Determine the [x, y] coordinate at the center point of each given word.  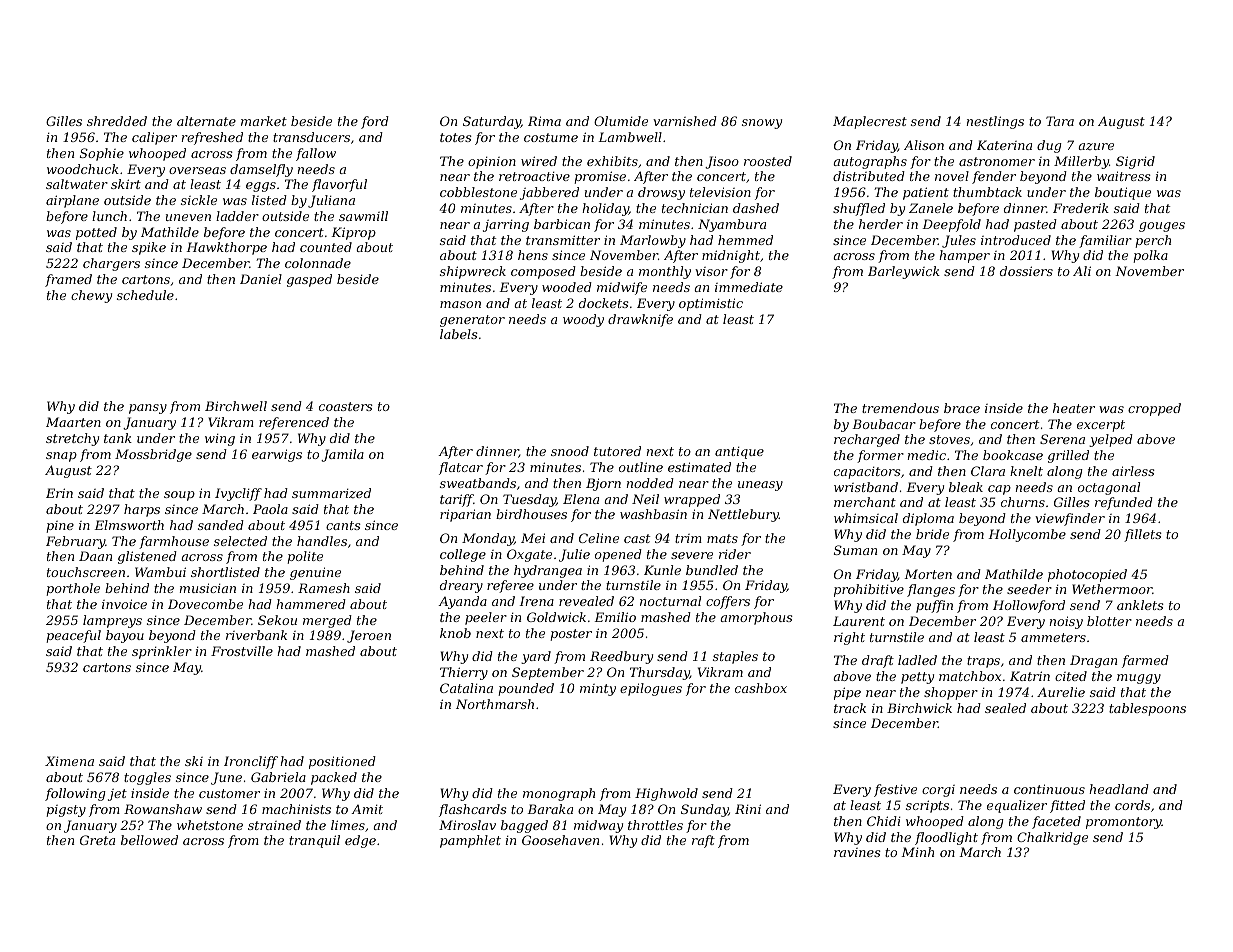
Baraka [550, 809]
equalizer [1017, 806]
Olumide [621, 121]
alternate [206, 121]
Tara [1060, 121]
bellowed [149, 840]
